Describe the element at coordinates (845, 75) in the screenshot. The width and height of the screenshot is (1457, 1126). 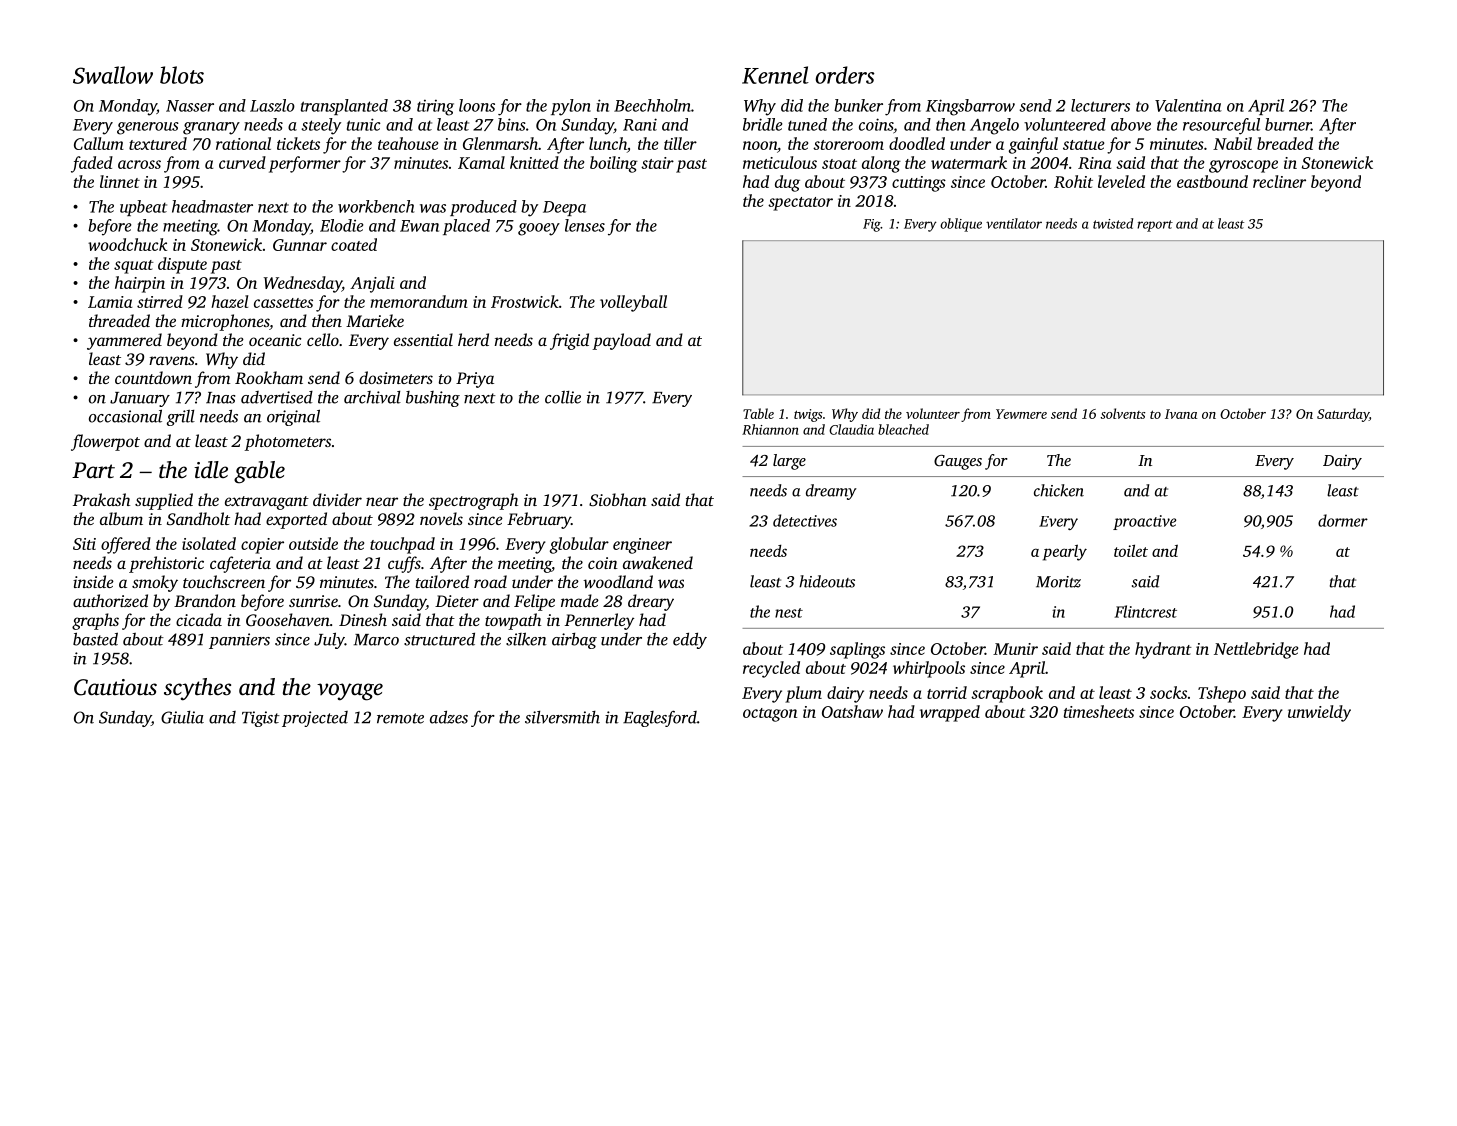
I see `orders` at that location.
